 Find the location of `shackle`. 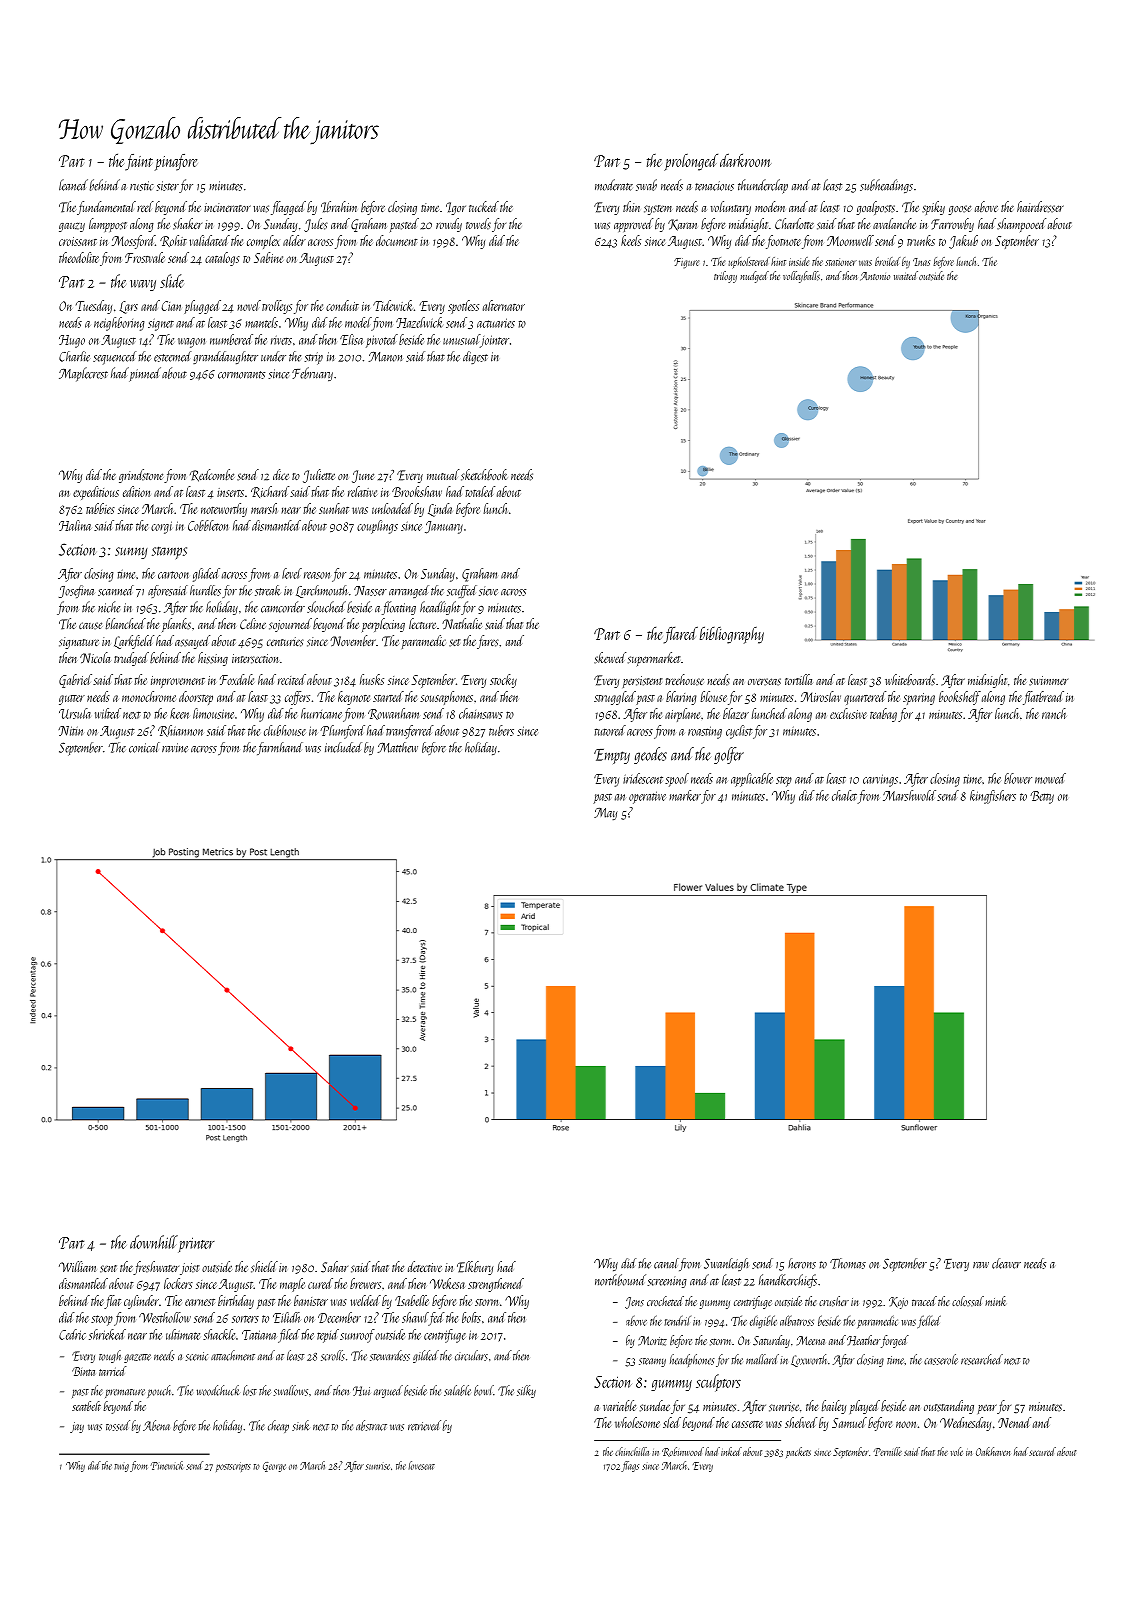

shackle is located at coordinates (219, 1334).
